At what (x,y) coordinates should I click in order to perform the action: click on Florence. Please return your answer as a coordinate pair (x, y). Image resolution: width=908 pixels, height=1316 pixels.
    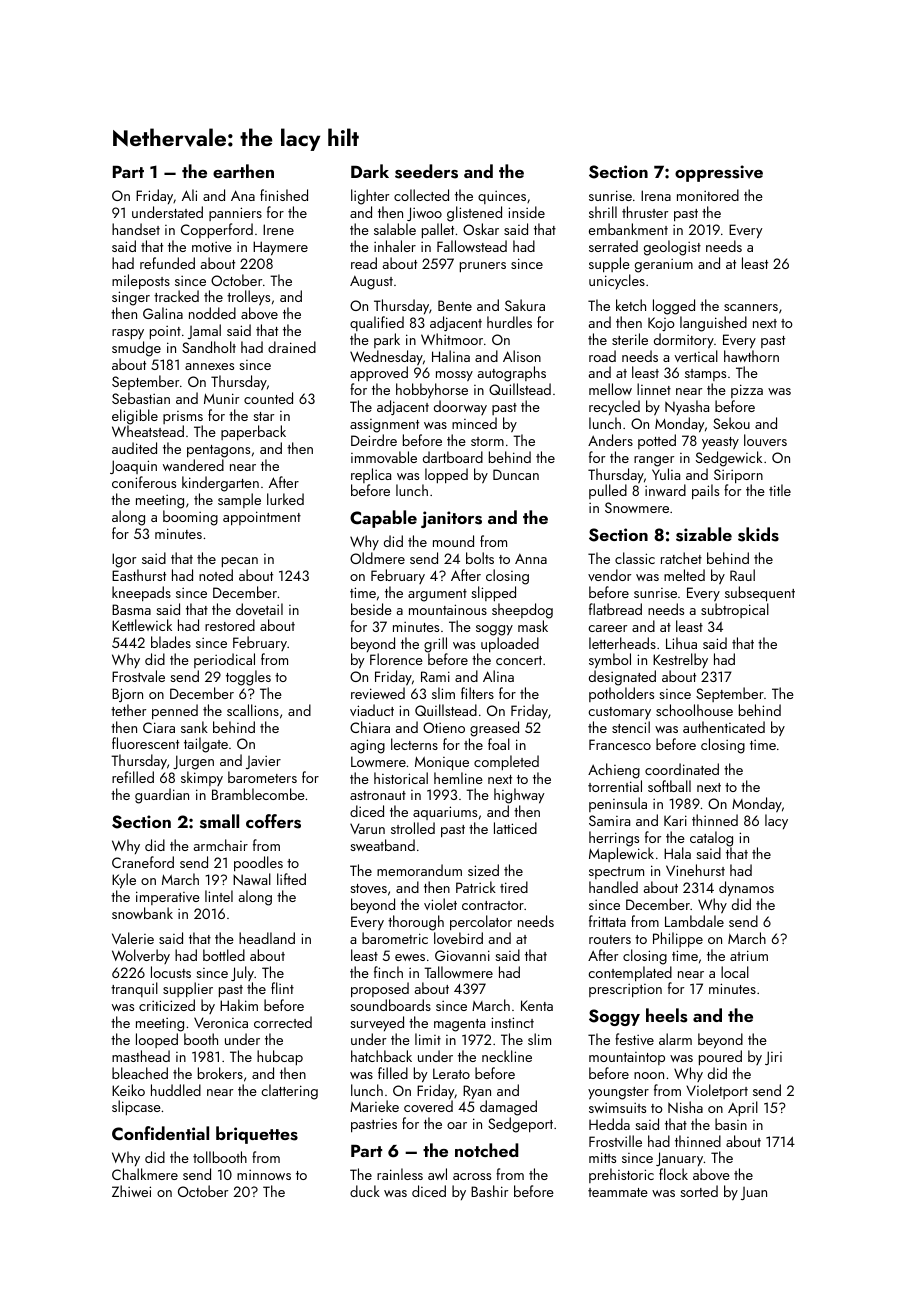
    Looking at the image, I should click on (396, 659).
